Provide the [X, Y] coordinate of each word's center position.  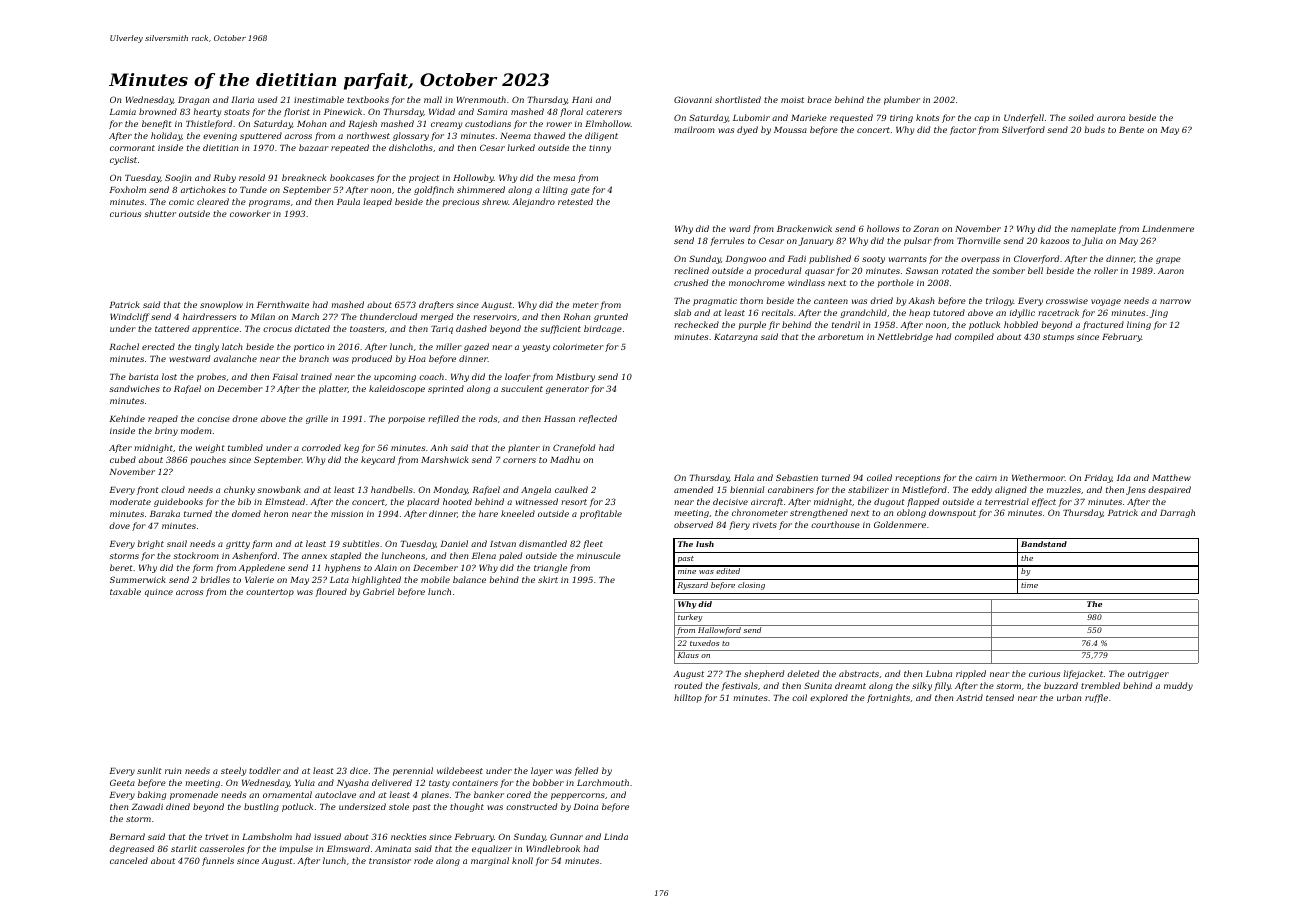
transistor [390, 861]
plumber [902, 100]
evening [220, 137]
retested [575, 201]
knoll [522, 860]
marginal [490, 861]
